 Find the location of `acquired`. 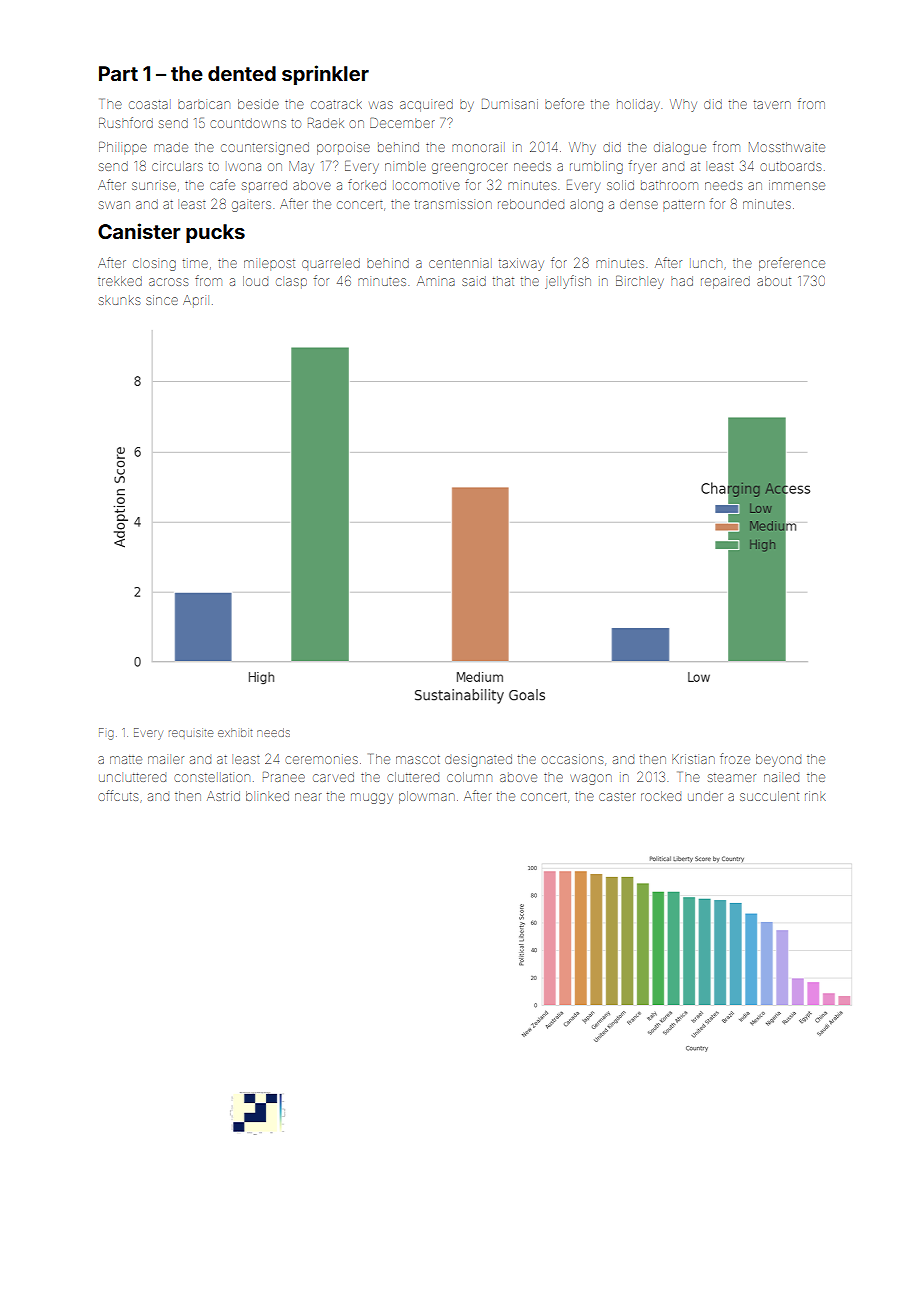

acquired is located at coordinates (426, 105).
